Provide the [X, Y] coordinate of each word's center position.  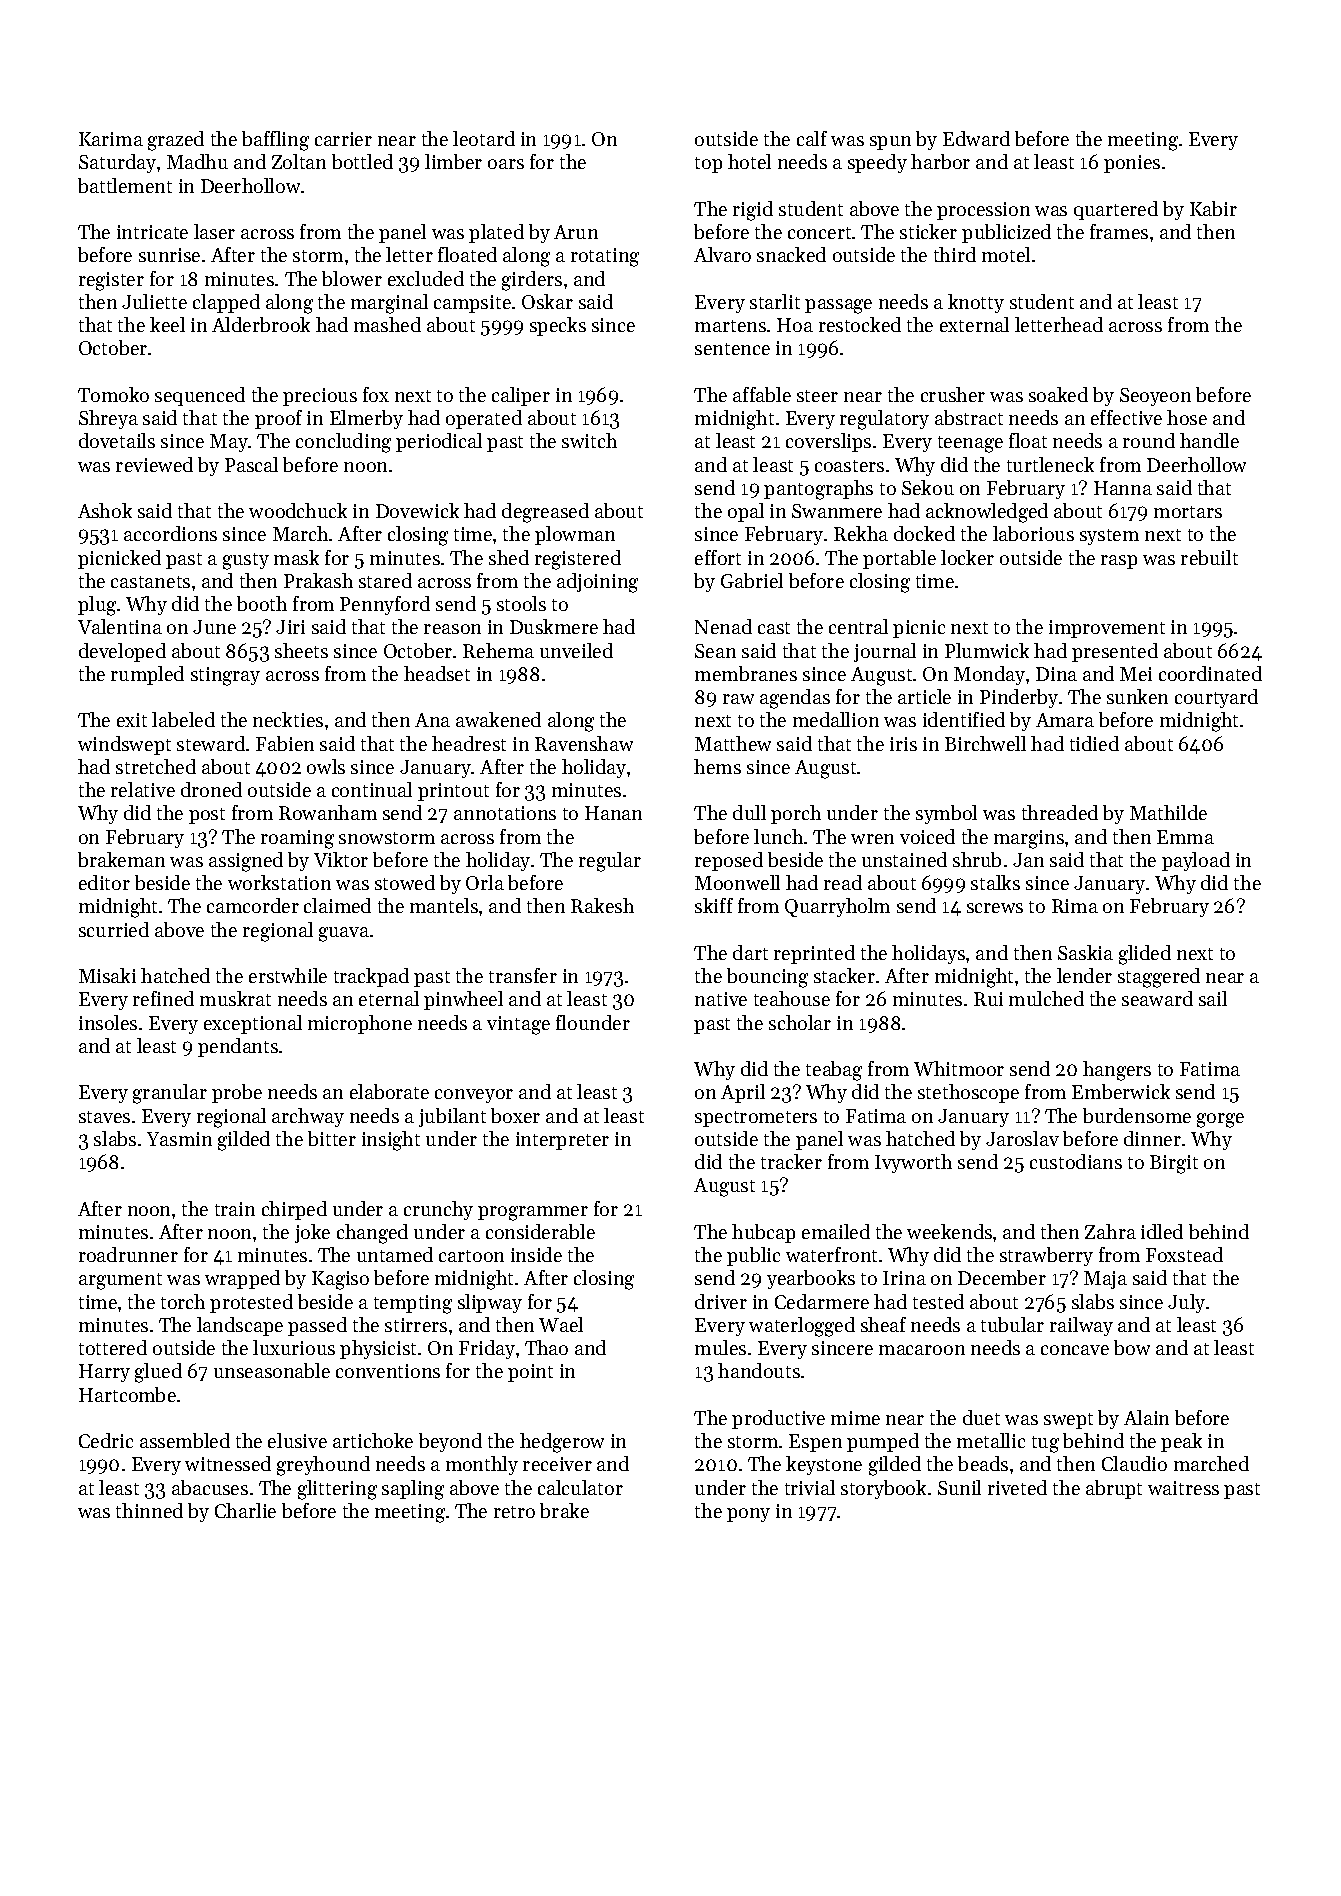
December [1002, 1277]
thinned [149, 1510]
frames [1119, 231]
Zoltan [299, 161]
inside [536, 1254]
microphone [360, 1024]
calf [812, 138]
